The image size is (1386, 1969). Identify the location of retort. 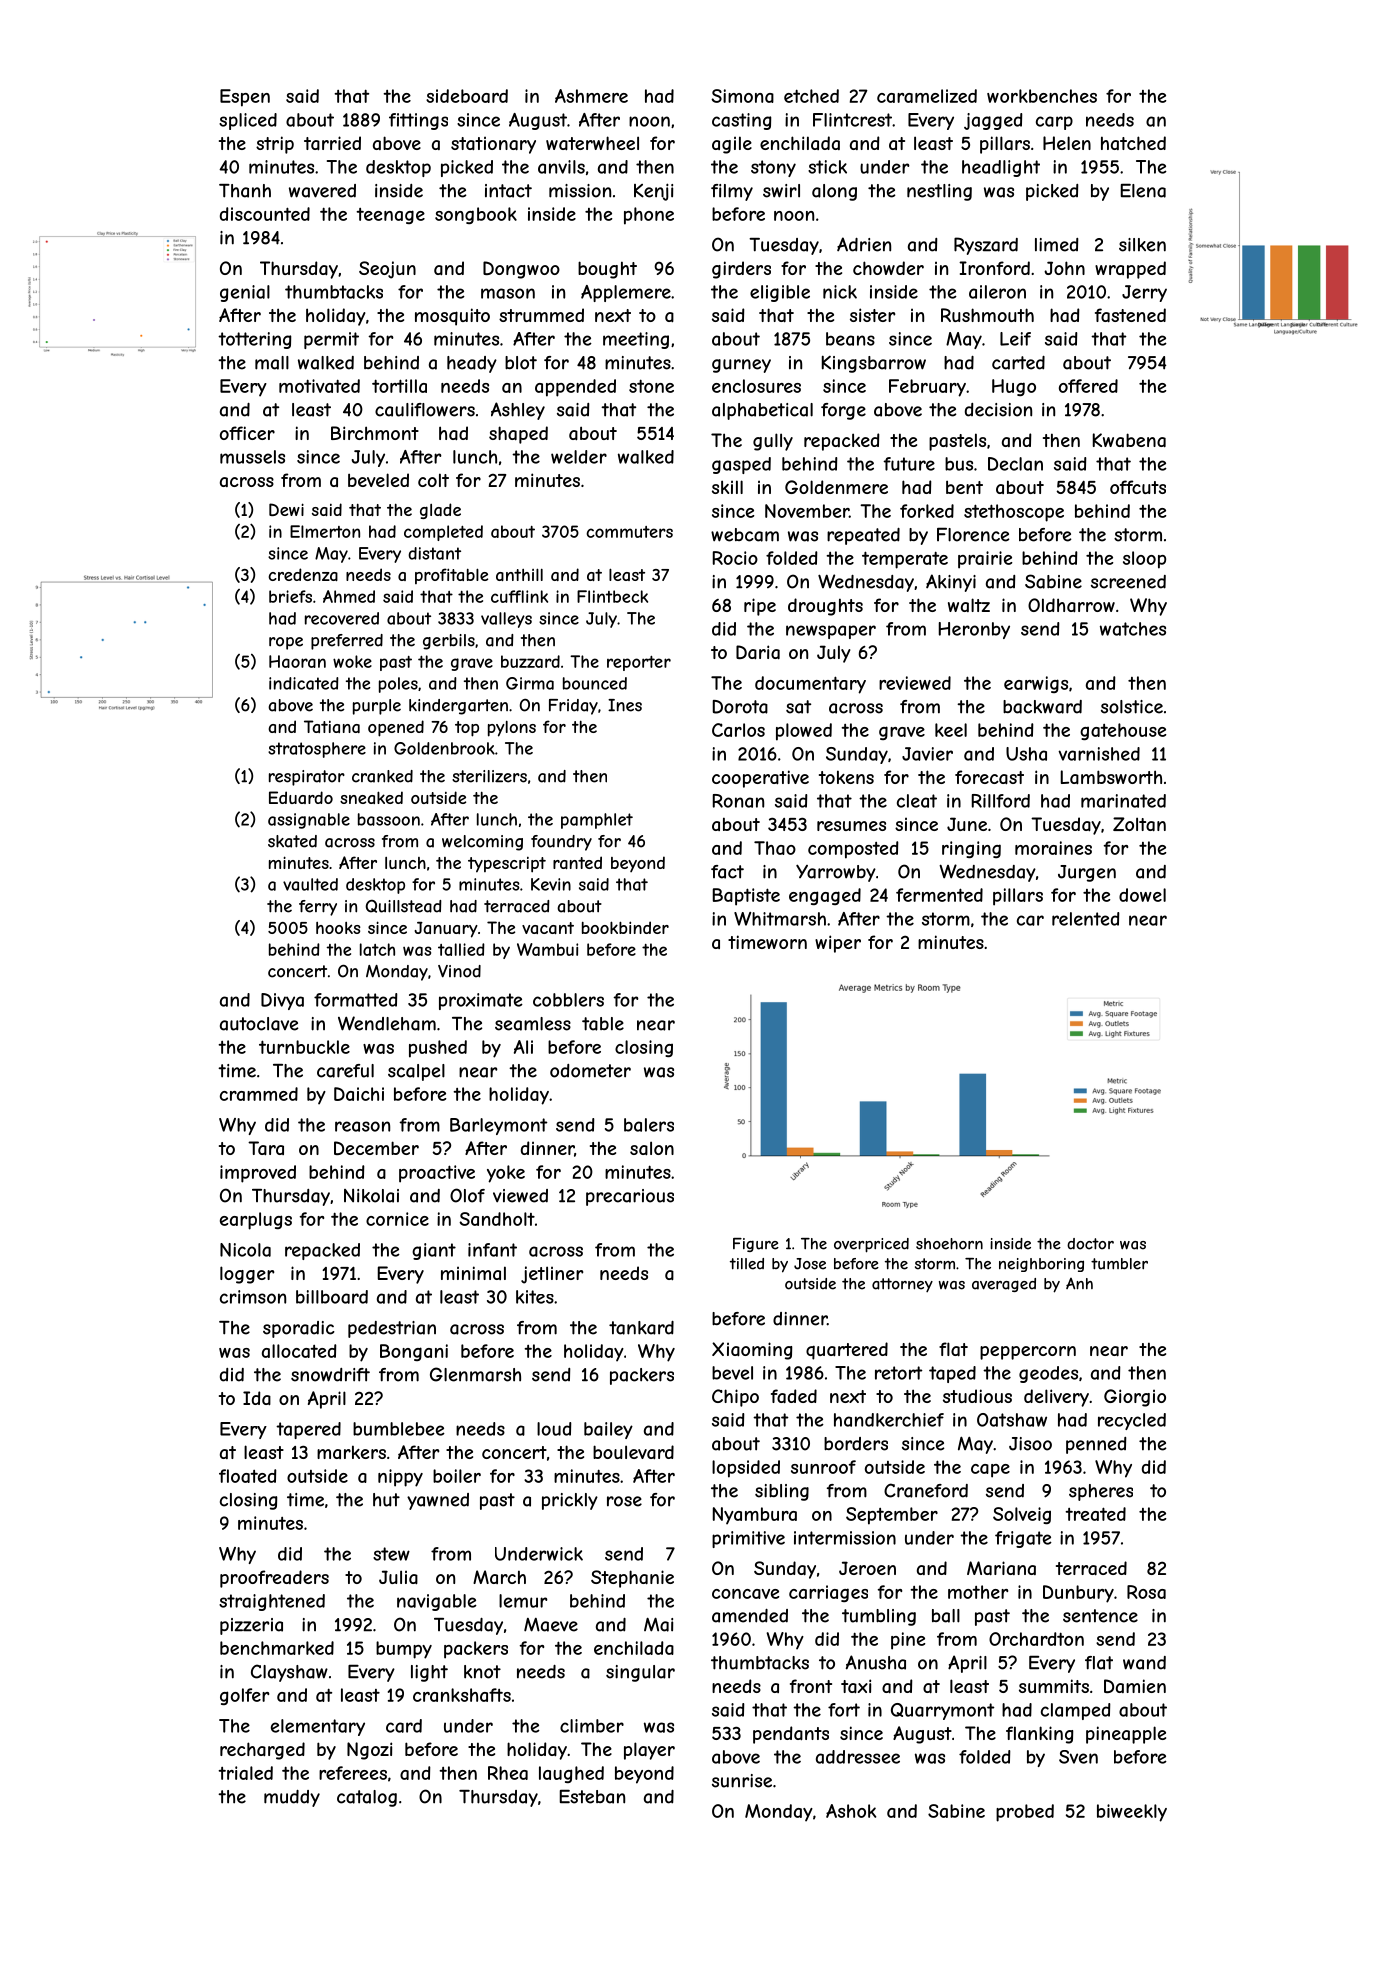
(899, 1373).
